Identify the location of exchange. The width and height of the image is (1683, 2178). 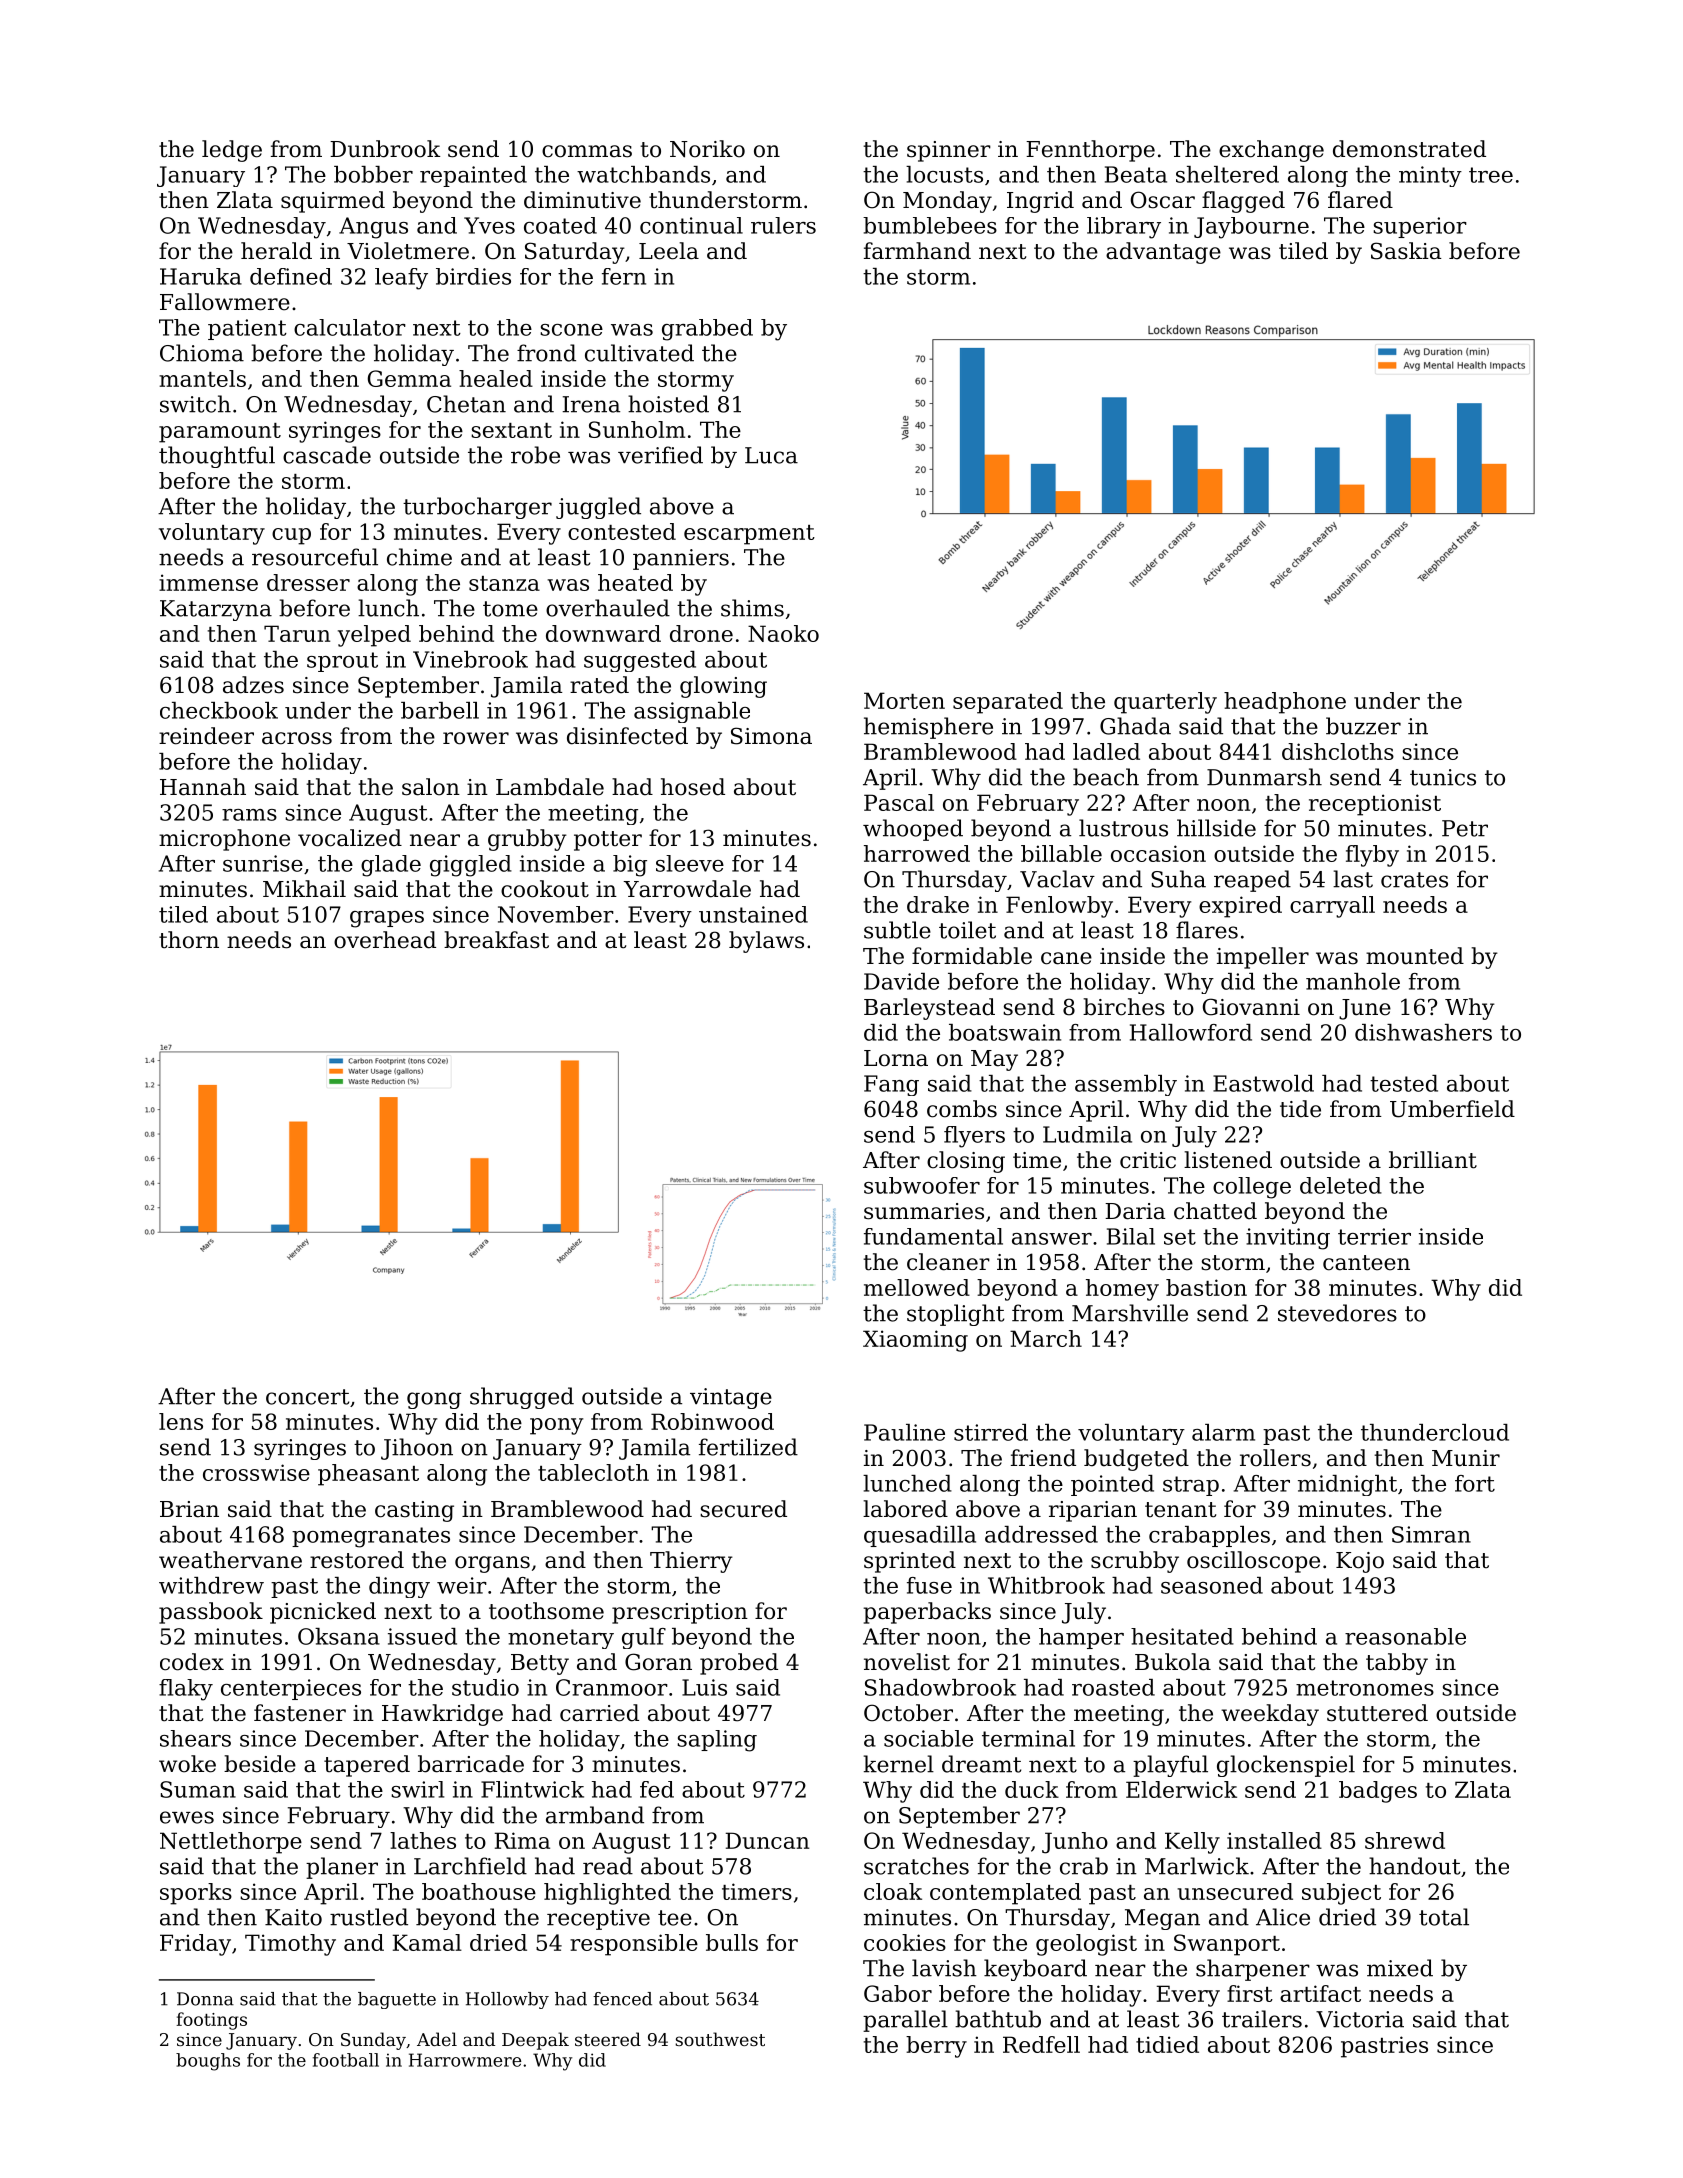
(1271, 151).
